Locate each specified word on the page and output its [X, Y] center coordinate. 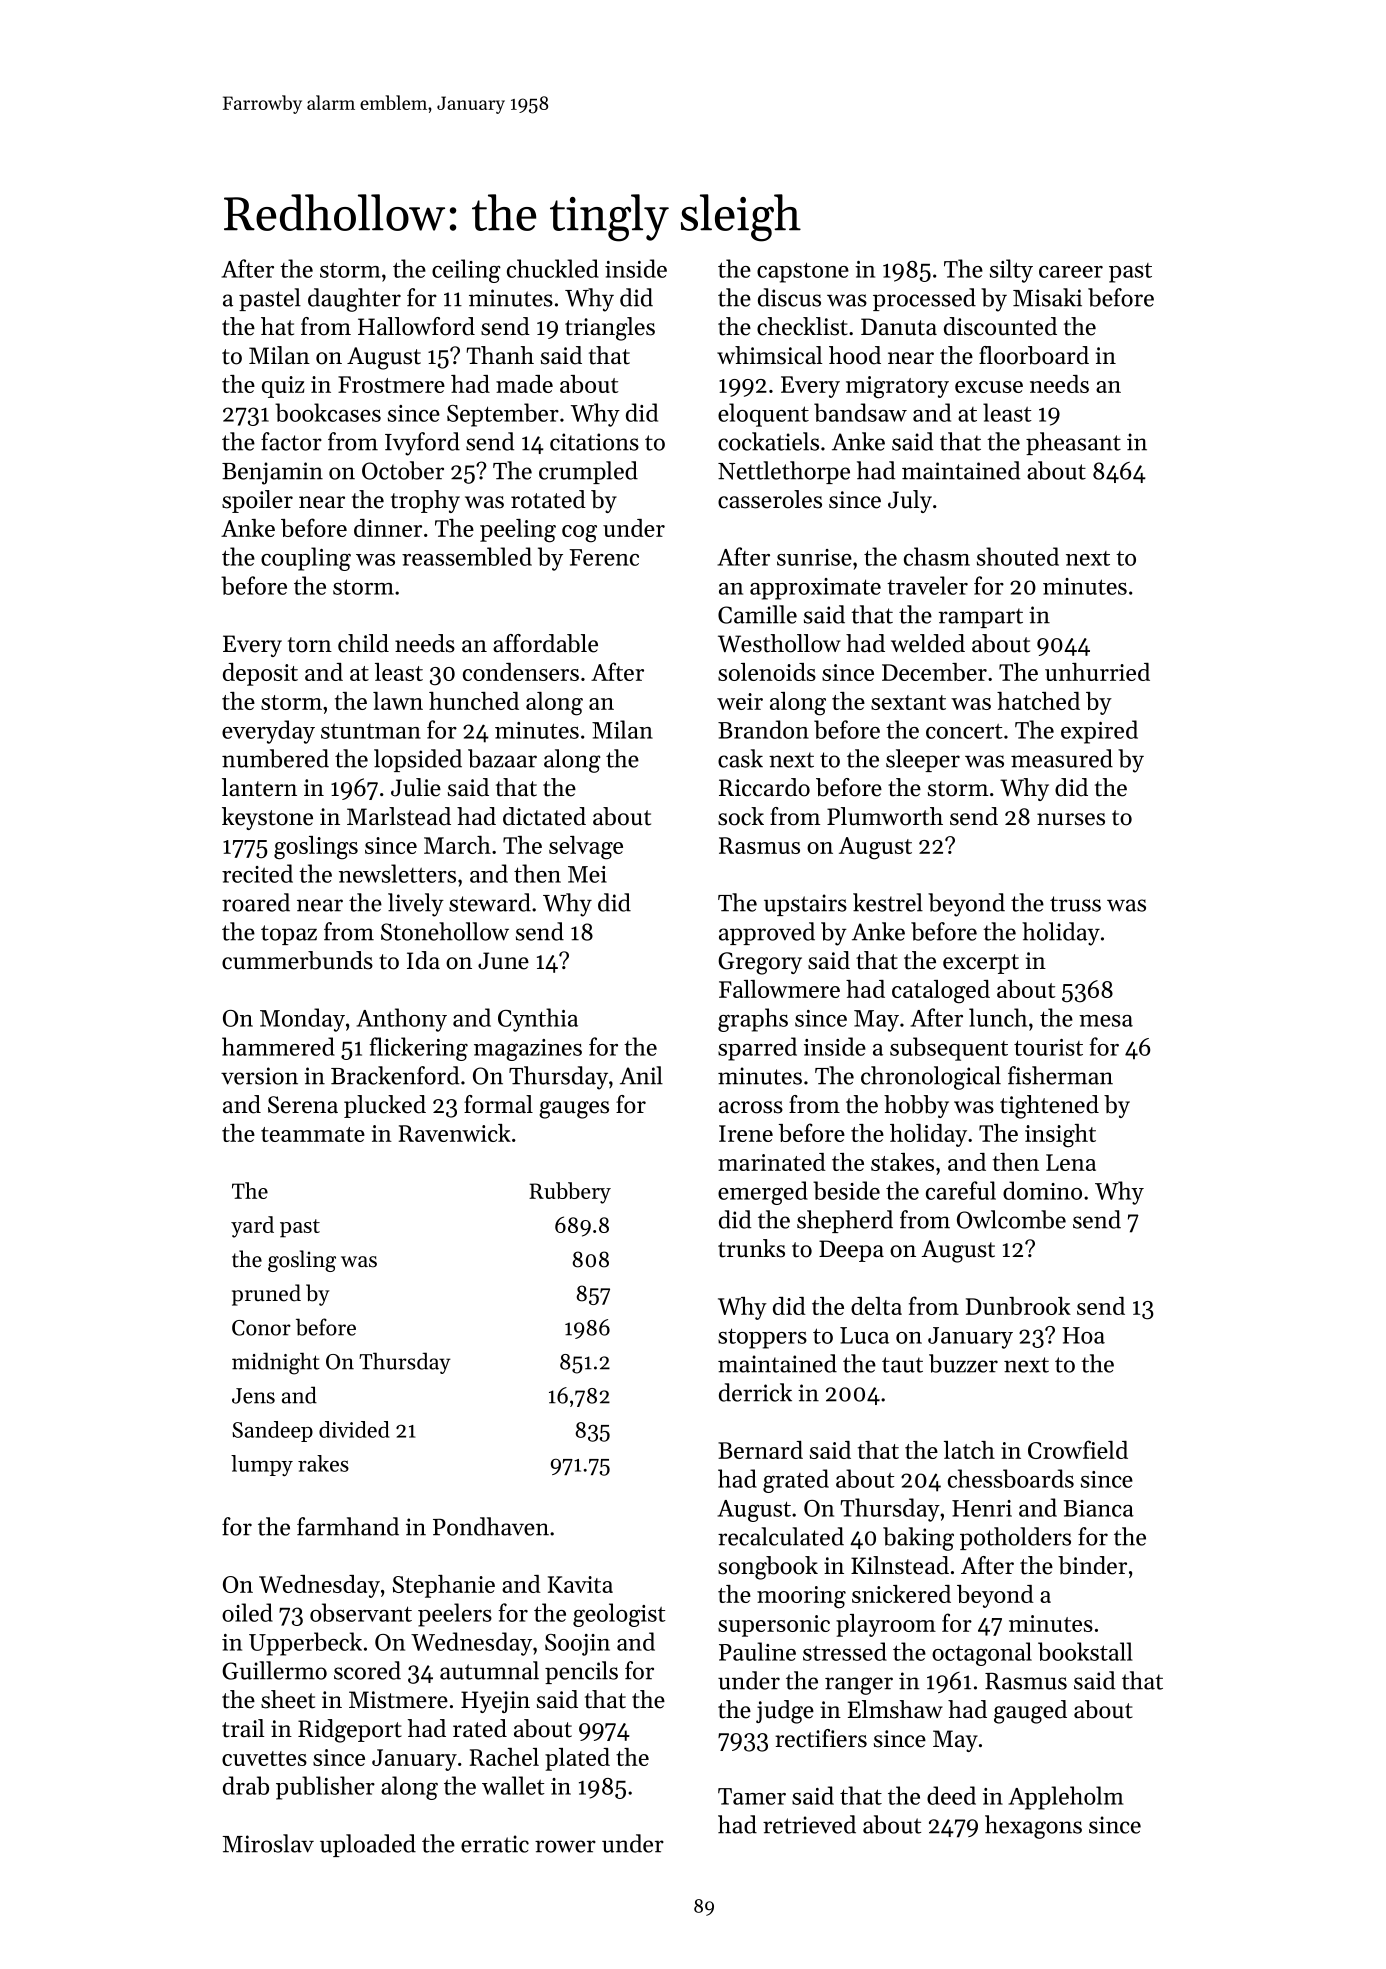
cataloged [941, 992]
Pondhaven [491, 1526]
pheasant [1073, 443]
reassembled [467, 556]
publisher [325, 1788]
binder [1092, 1565]
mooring [801, 1597]
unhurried [1097, 672]
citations [594, 442]
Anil [641, 1075]
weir [740, 701]
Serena [303, 1105]
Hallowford [416, 326]
